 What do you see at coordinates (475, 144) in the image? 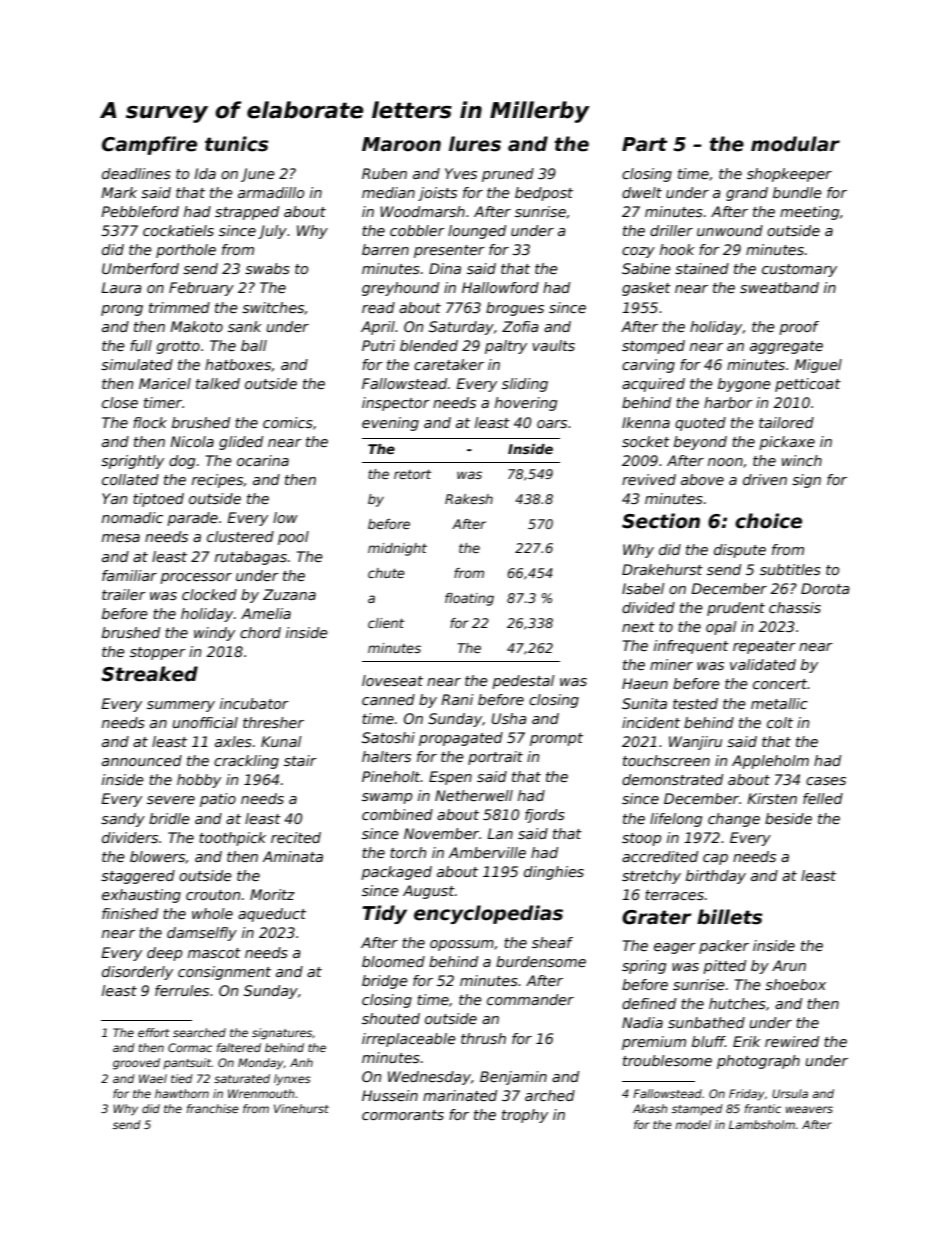
I see `lures` at bounding box center [475, 144].
